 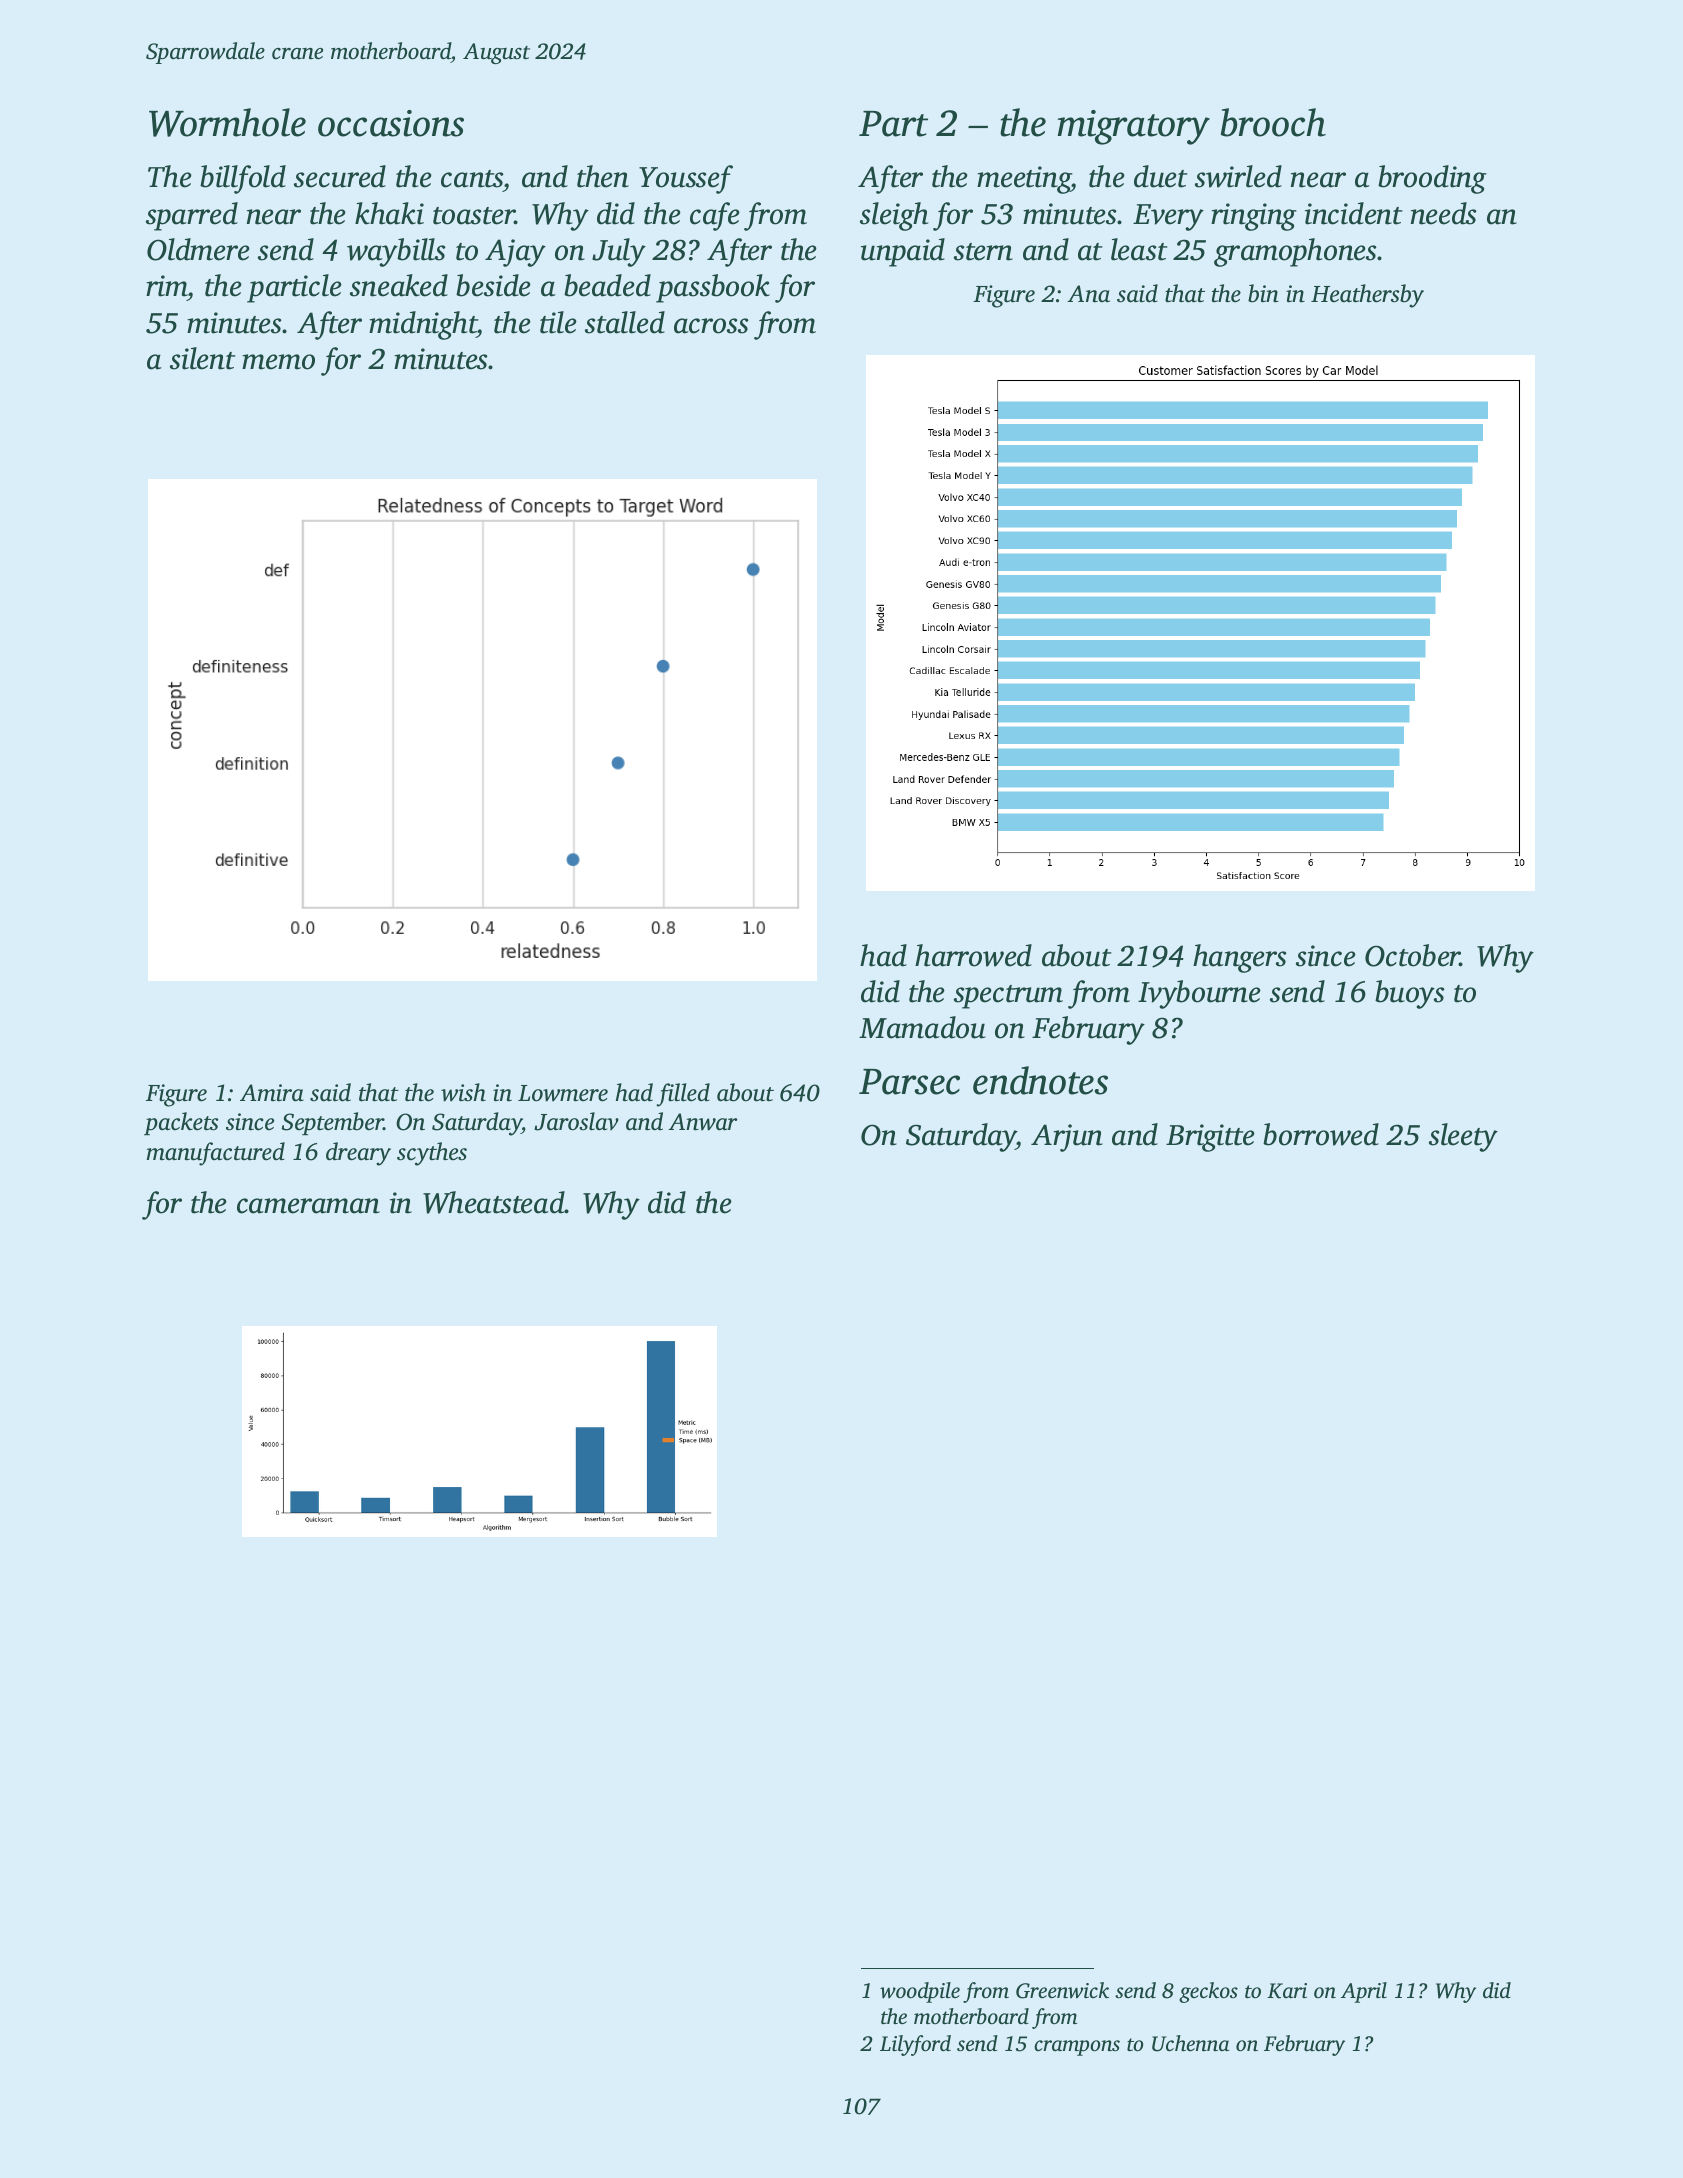 I want to click on Lilyford, so click(x=915, y=2045).
